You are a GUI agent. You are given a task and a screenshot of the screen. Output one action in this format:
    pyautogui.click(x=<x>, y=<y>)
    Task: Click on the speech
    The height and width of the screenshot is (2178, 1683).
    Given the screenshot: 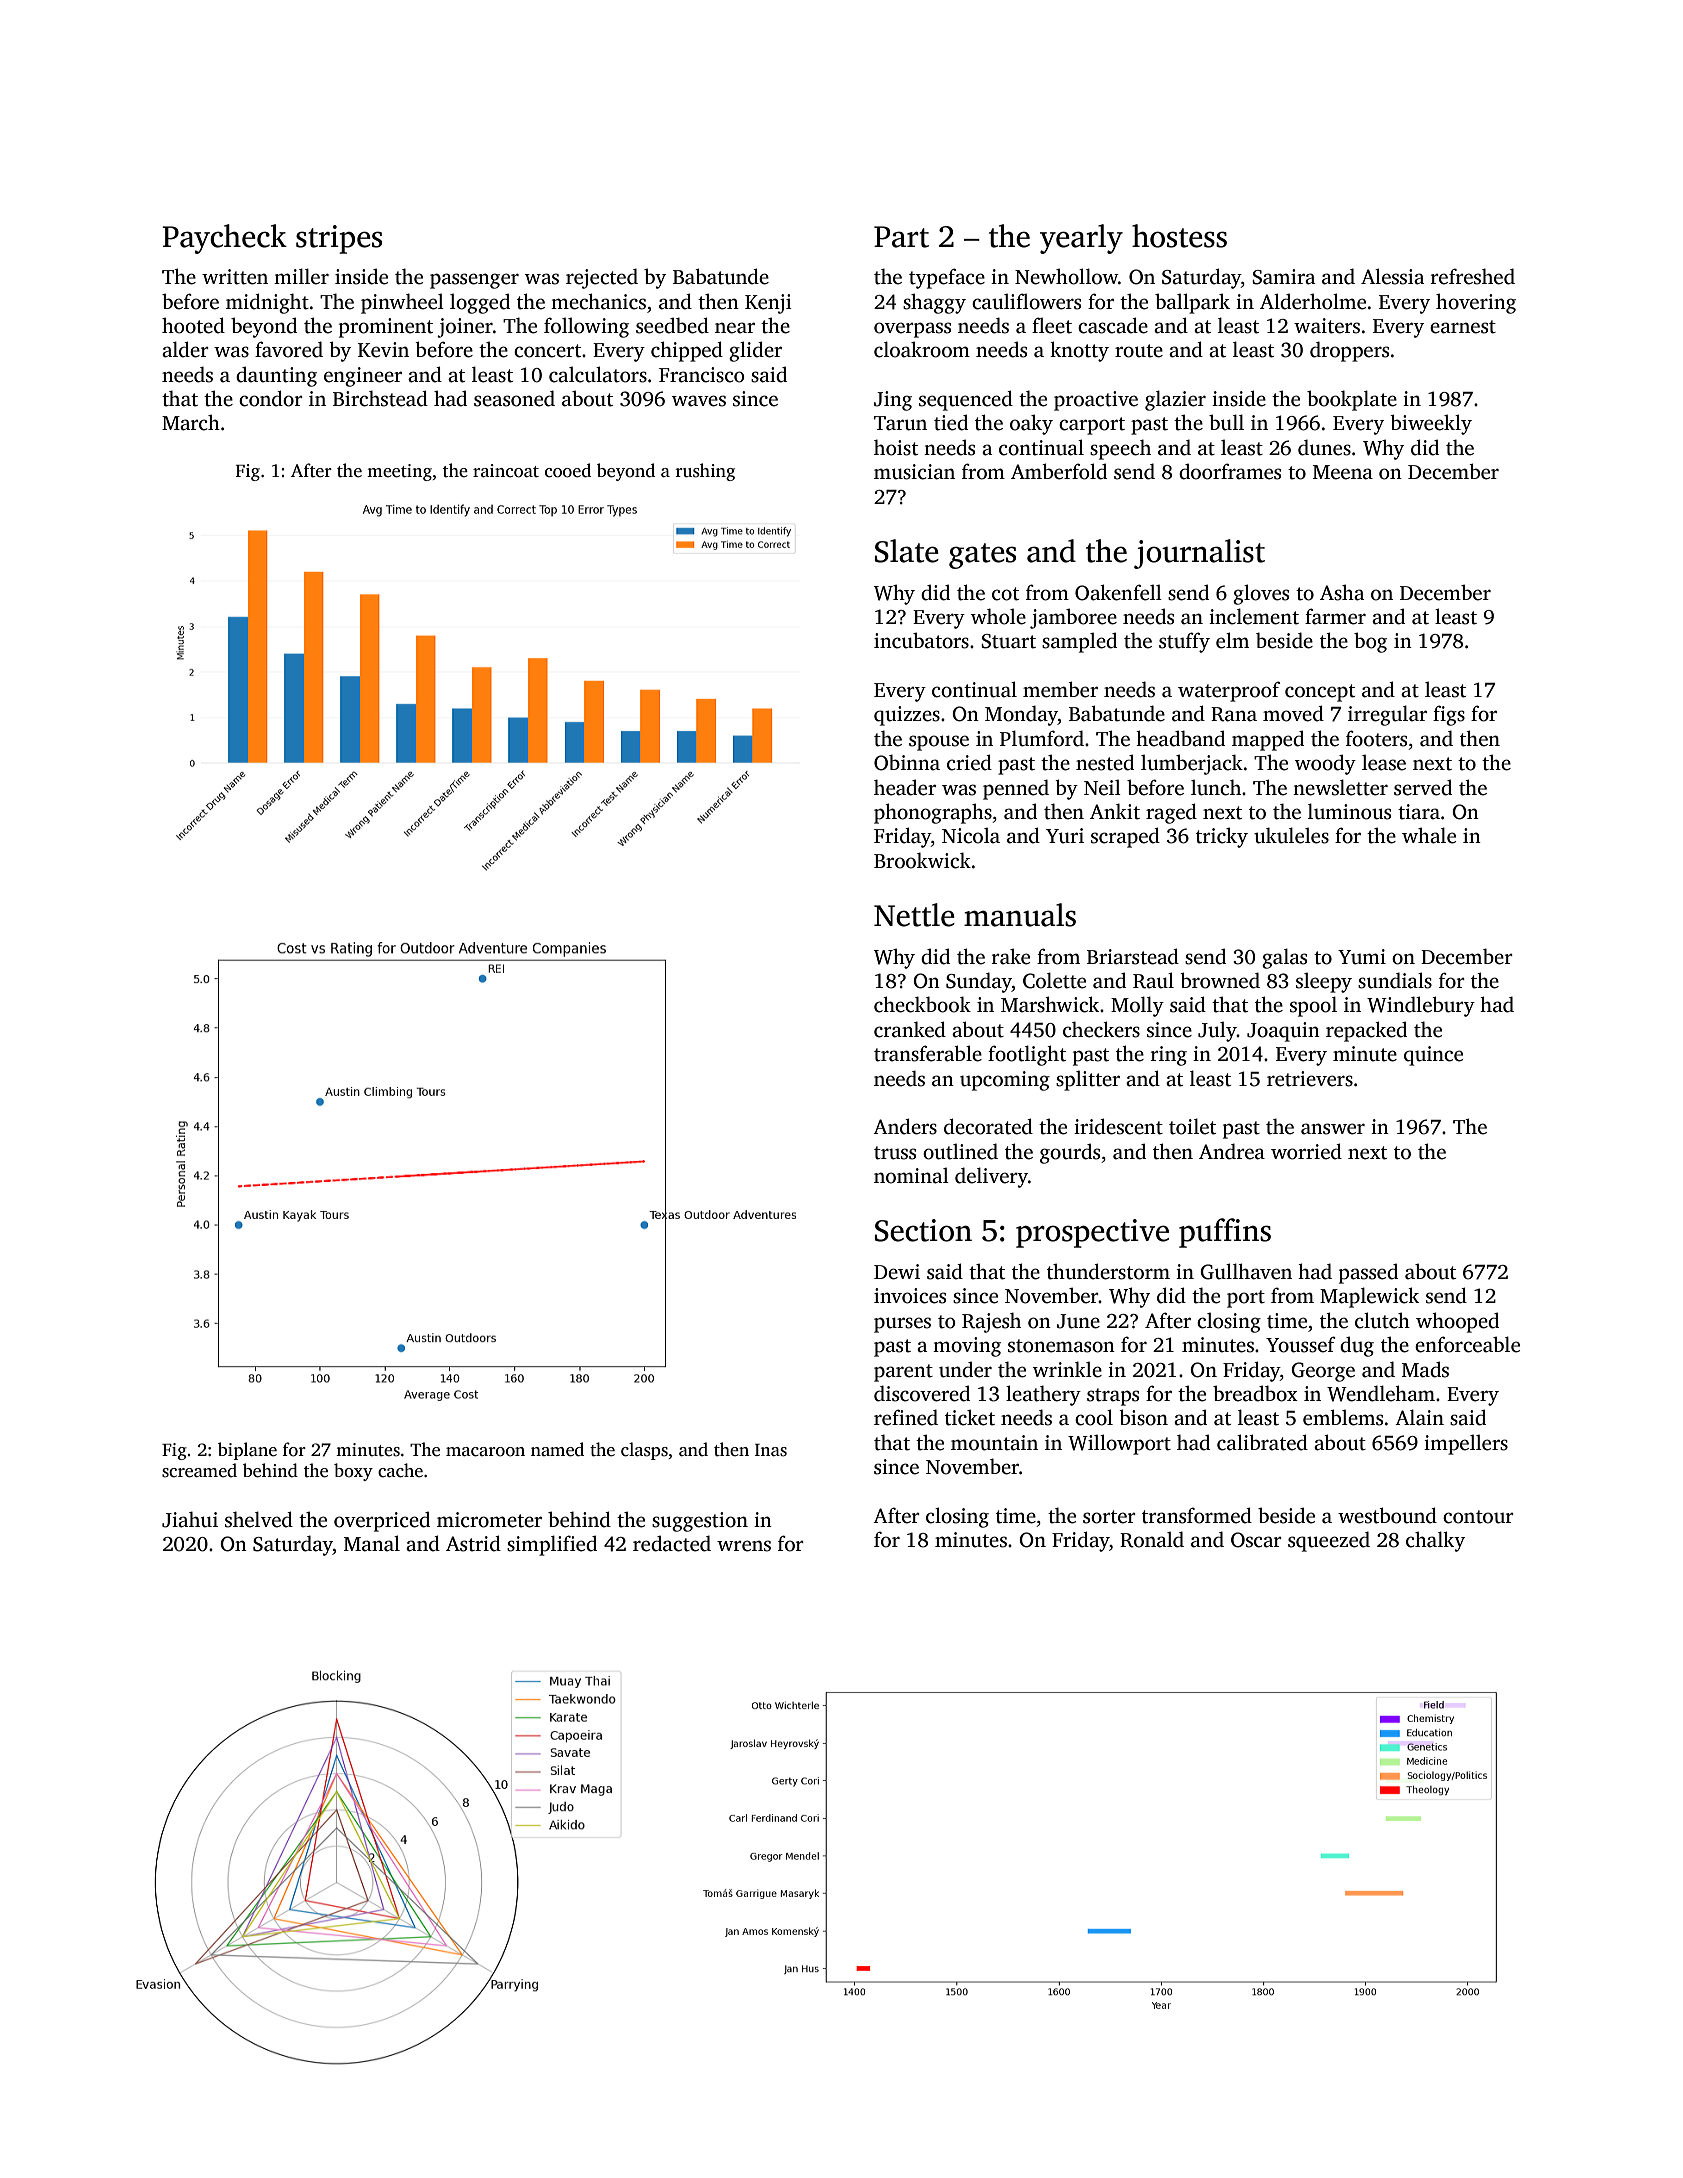 What is the action you would take?
    pyautogui.click(x=1120, y=449)
